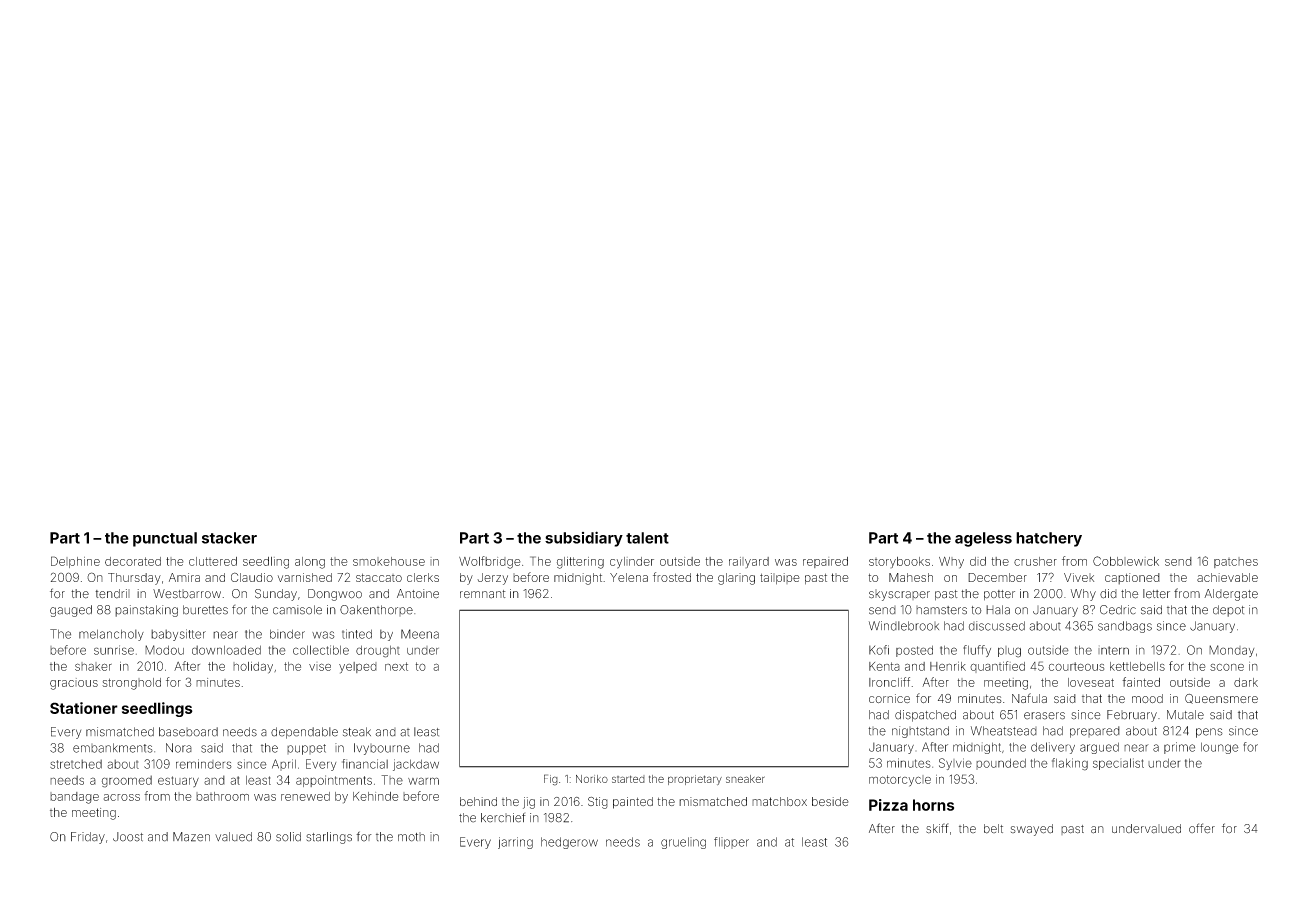  Describe the element at coordinates (165, 539) in the page. I see `punctual` at that location.
